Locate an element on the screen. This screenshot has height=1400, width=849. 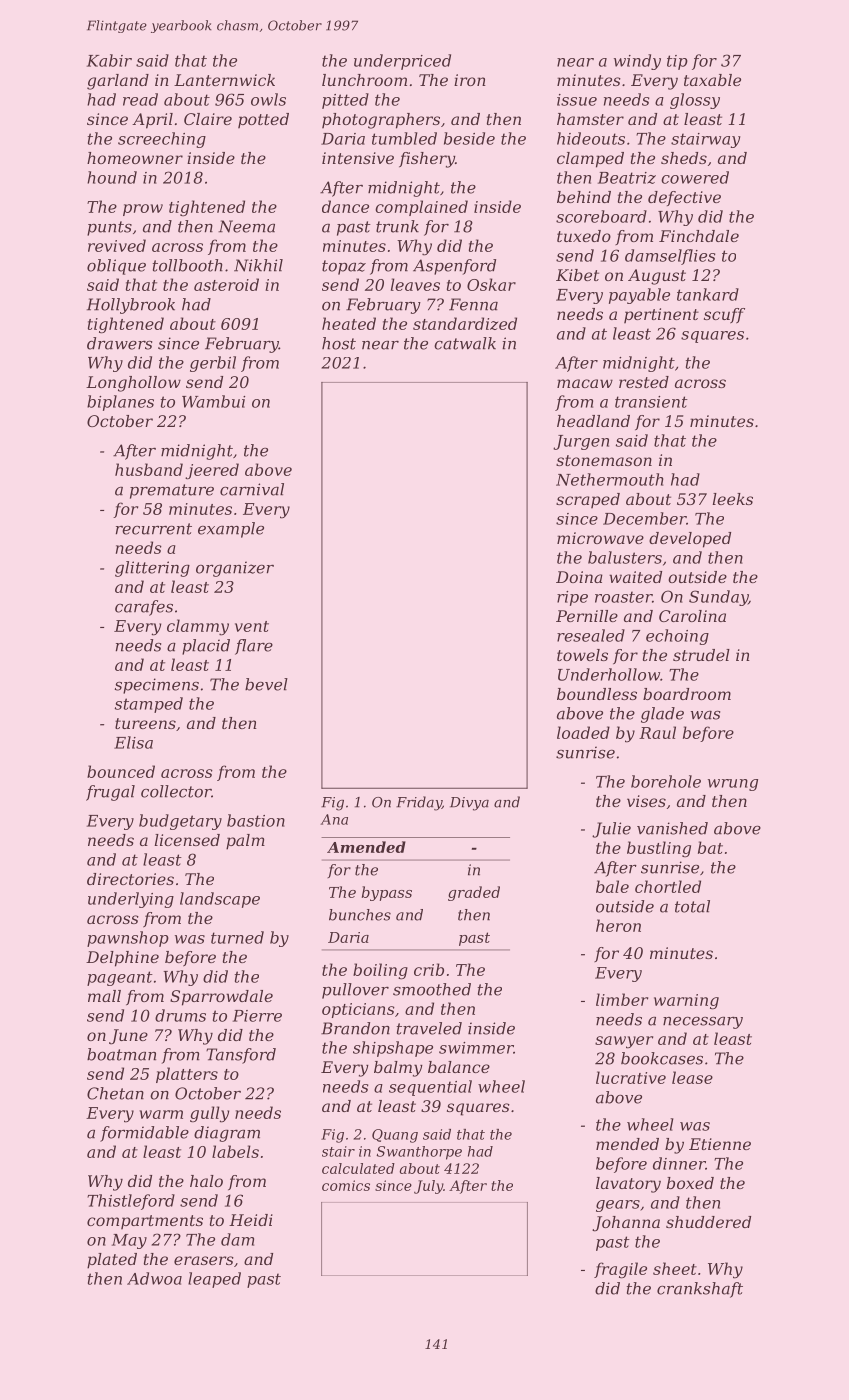
wrung is located at coordinates (733, 785).
